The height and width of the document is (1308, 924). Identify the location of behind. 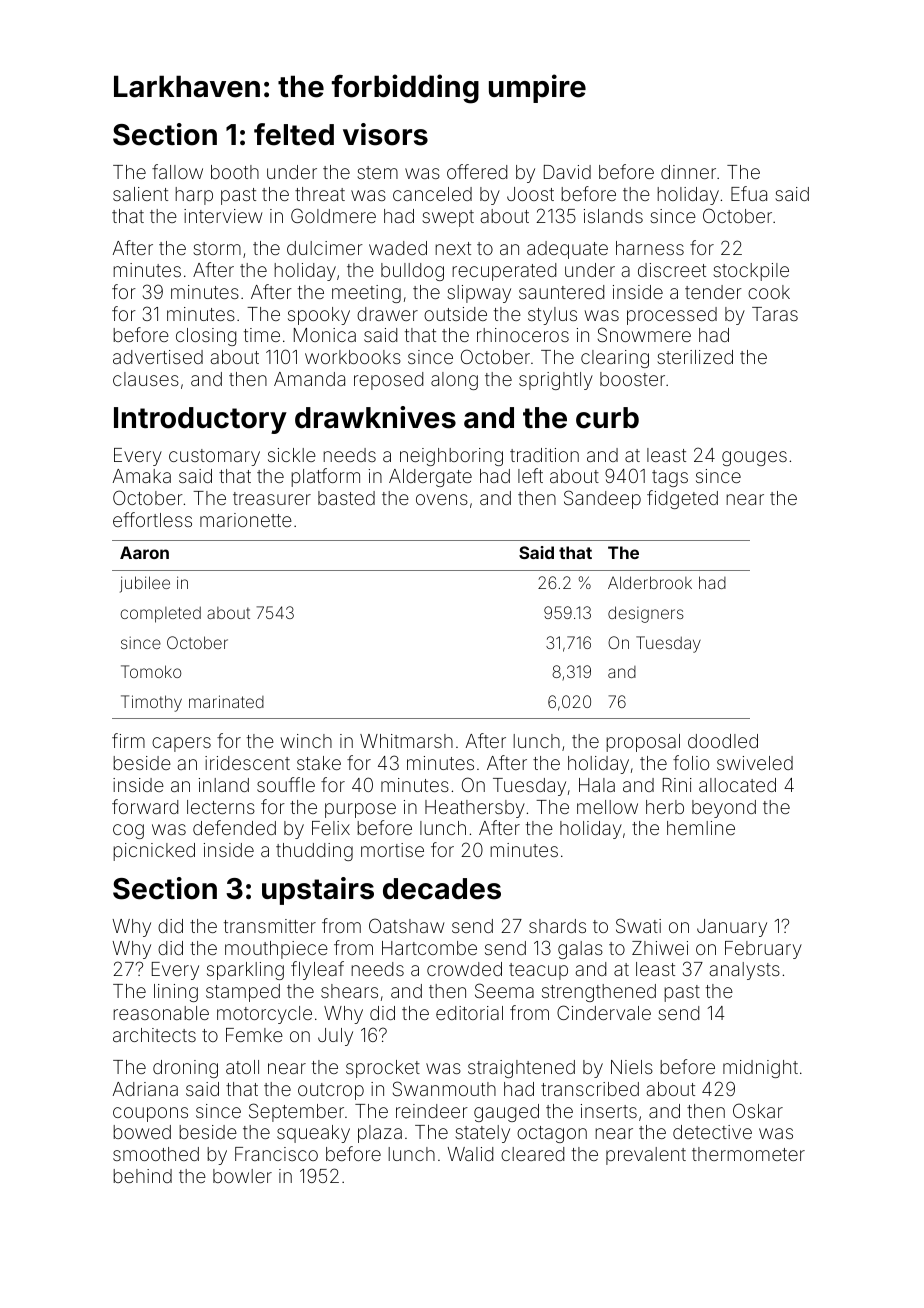
(142, 1176).
